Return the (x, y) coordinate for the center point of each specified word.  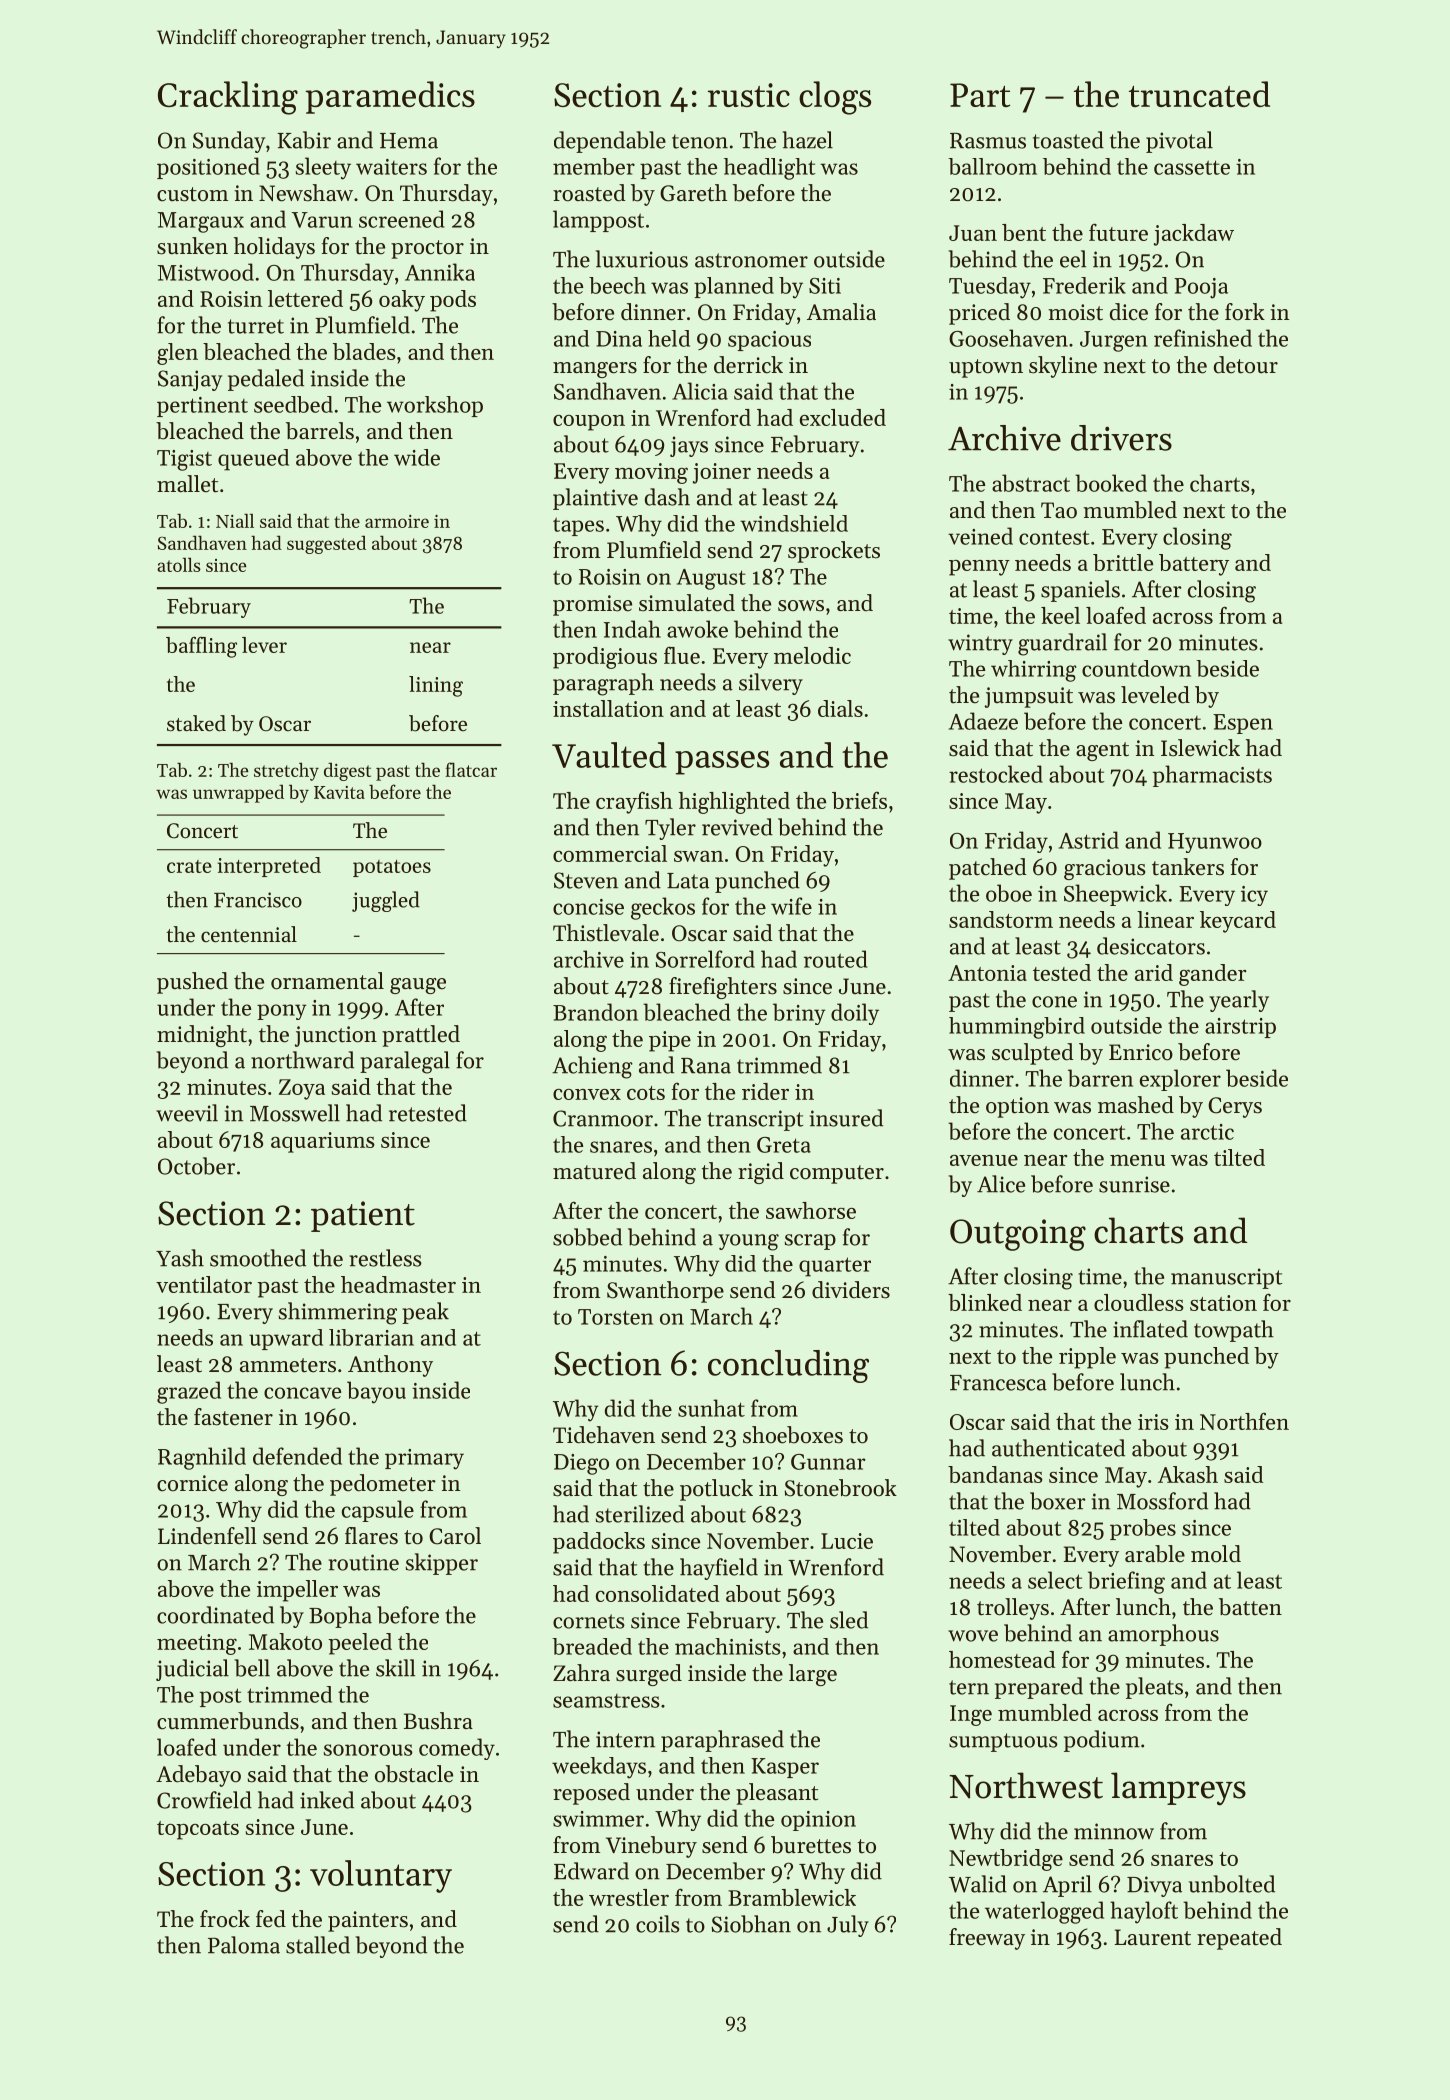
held (669, 338)
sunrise (1134, 1184)
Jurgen (1114, 341)
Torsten (615, 1317)
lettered (305, 298)
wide (417, 457)
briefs (859, 800)
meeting (197, 1644)
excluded (843, 417)
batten (1250, 1607)
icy (1254, 896)
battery (1194, 565)
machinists (728, 1646)
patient (363, 1216)
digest (347, 772)
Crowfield (204, 1800)
